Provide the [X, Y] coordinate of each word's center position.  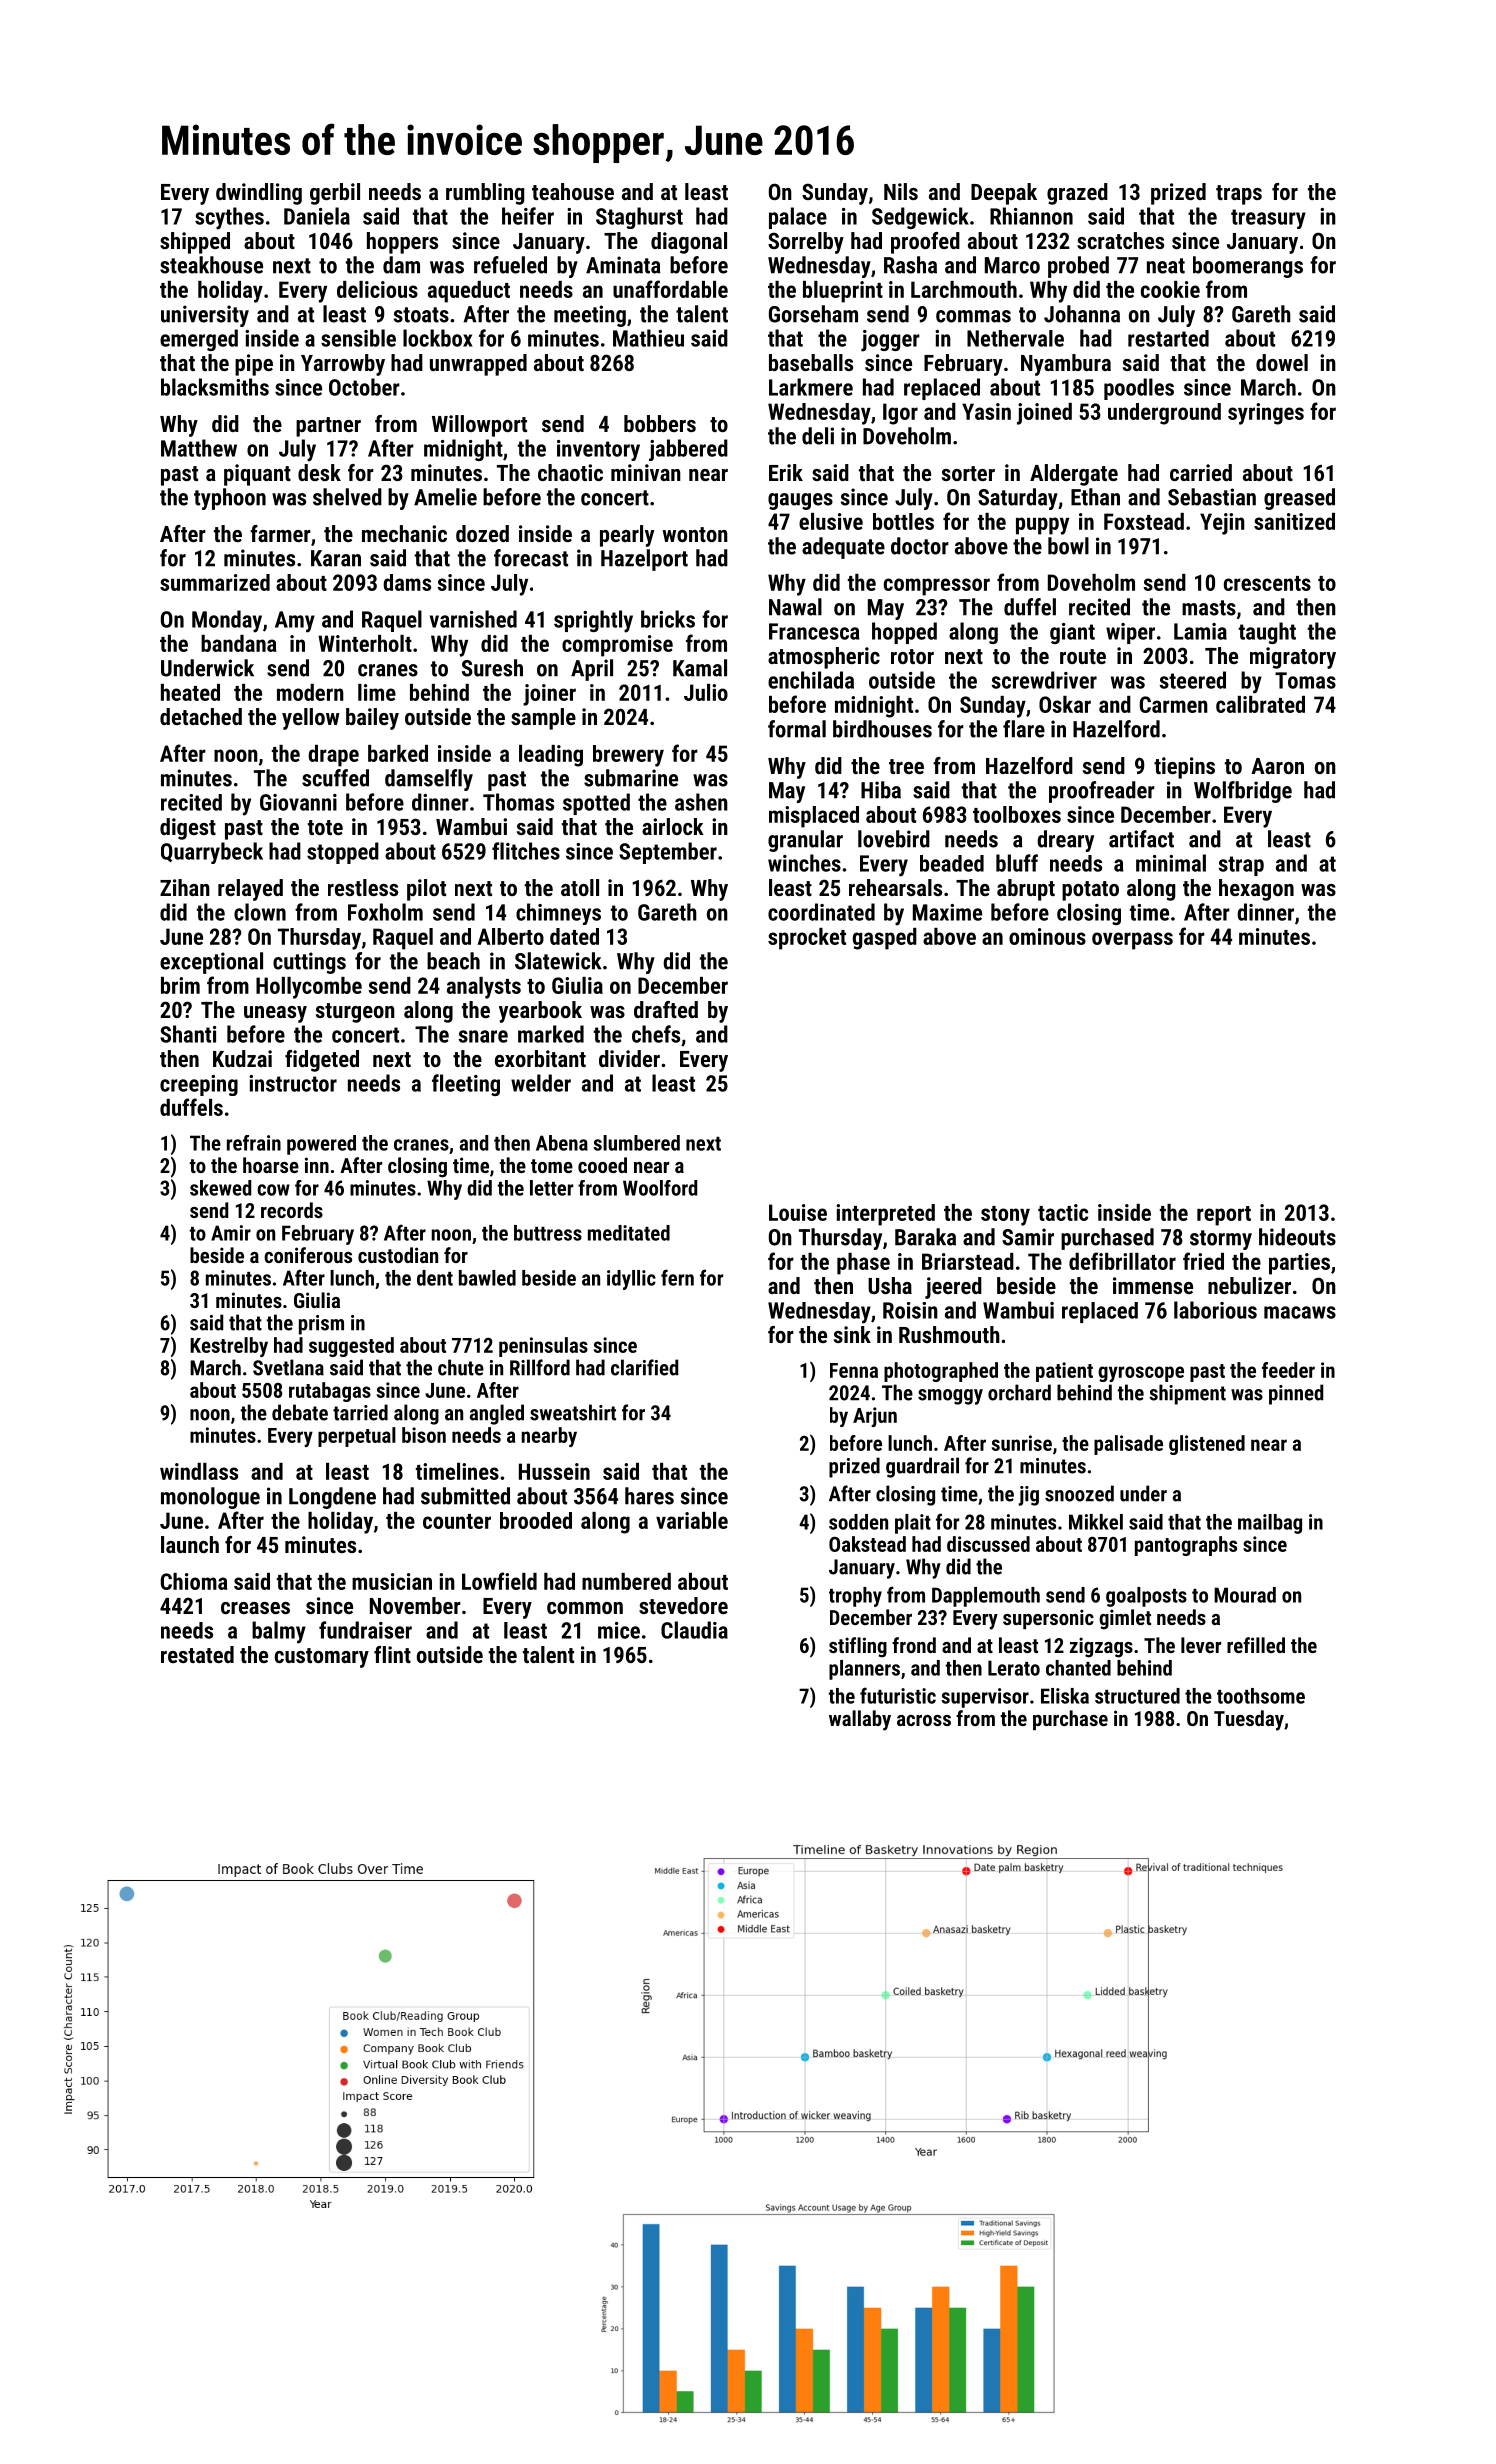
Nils [901, 191]
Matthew [199, 448]
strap [1241, 866]
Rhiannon [1031, 216]
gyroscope [1141, 1374]
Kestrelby [229, 1347]
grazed [1077, 194]
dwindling [259, 194]
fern [677, 1277]
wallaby [860, 1720]
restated [197, 1654]
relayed [250, 890]
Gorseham [813, 314]
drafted [666, 1009]
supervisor [985, 1698]
